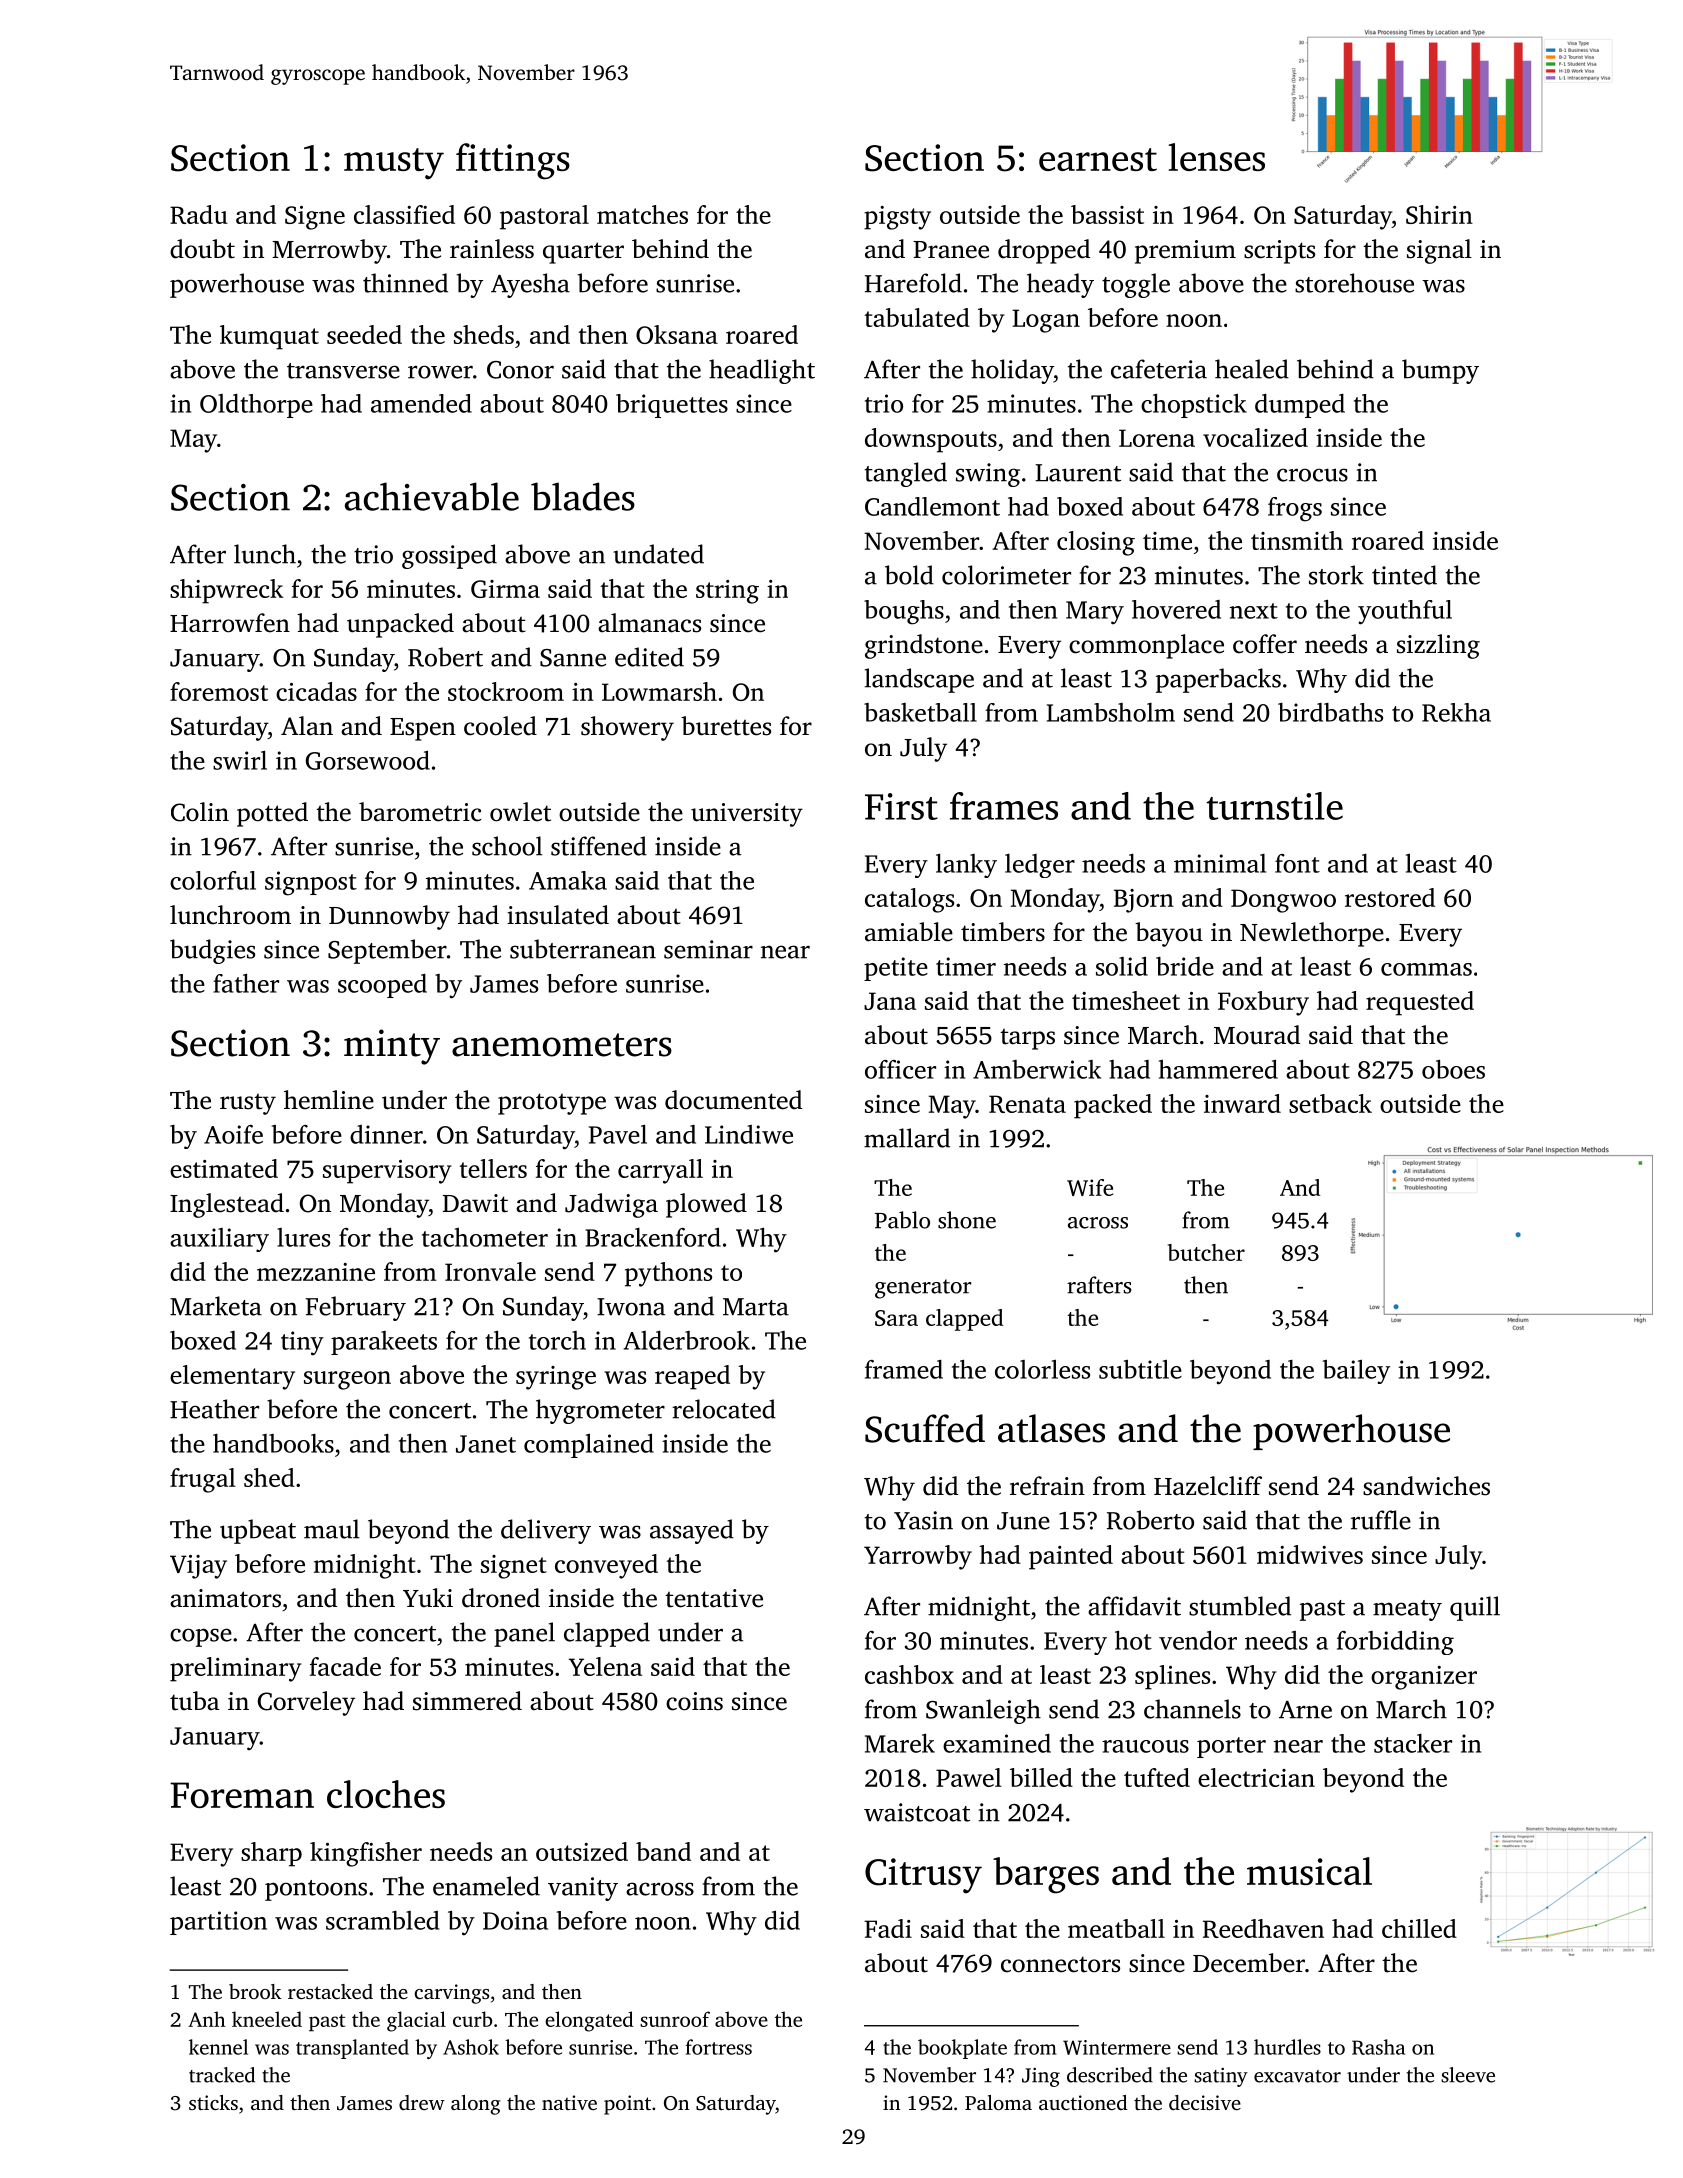  What do you see at coordinates (1060, 1964) in the page?
I see `connectors` at bounding box center [1060, 1964].
